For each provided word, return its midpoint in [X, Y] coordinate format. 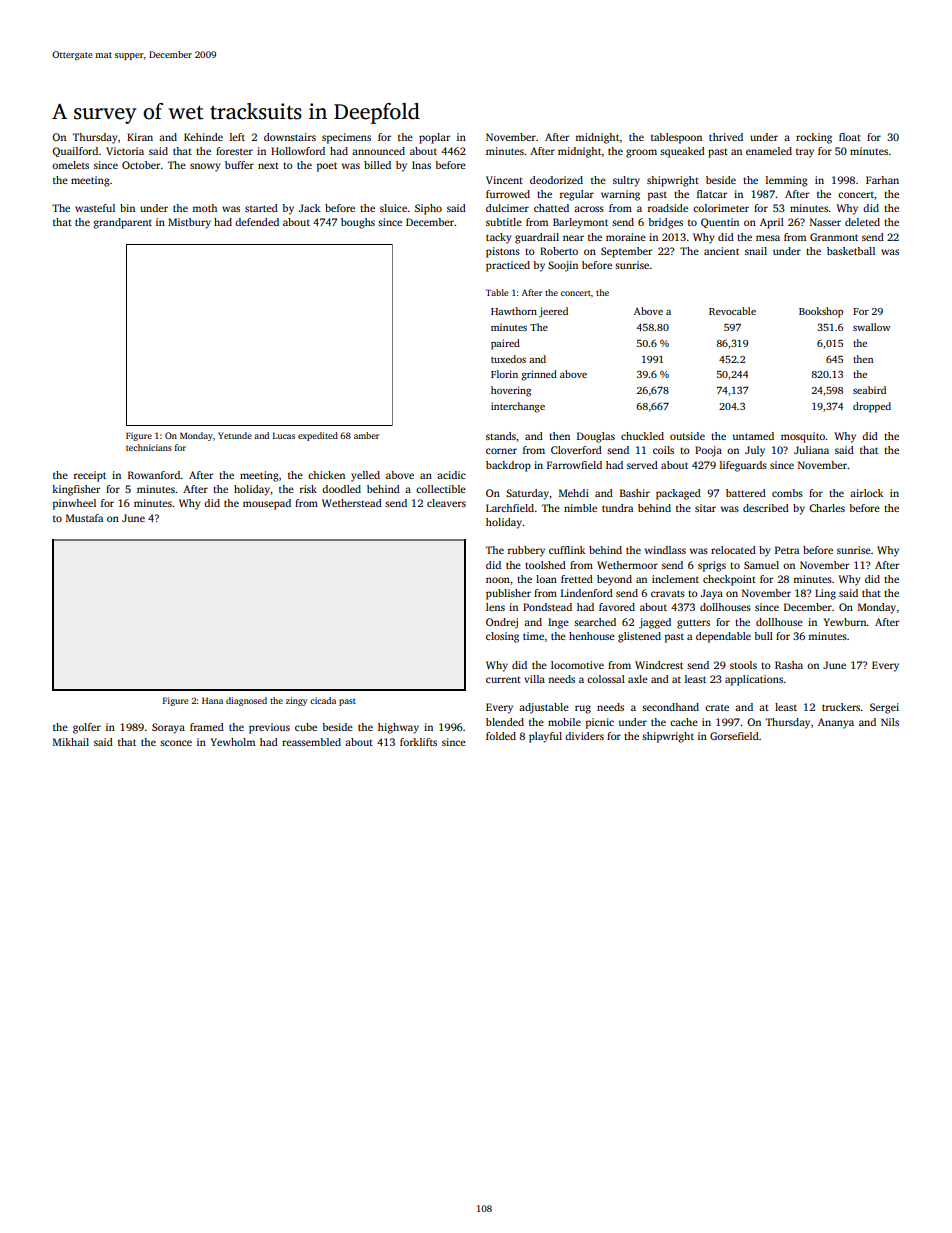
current [503, 679]
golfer [87, 728]
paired [505, 344]
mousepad [267, 504]
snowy [205, 167]
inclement [675, 579]
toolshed [545, 565]
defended [257, 222]
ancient [721, 251]
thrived [726, 137]
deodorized [556, 180]
